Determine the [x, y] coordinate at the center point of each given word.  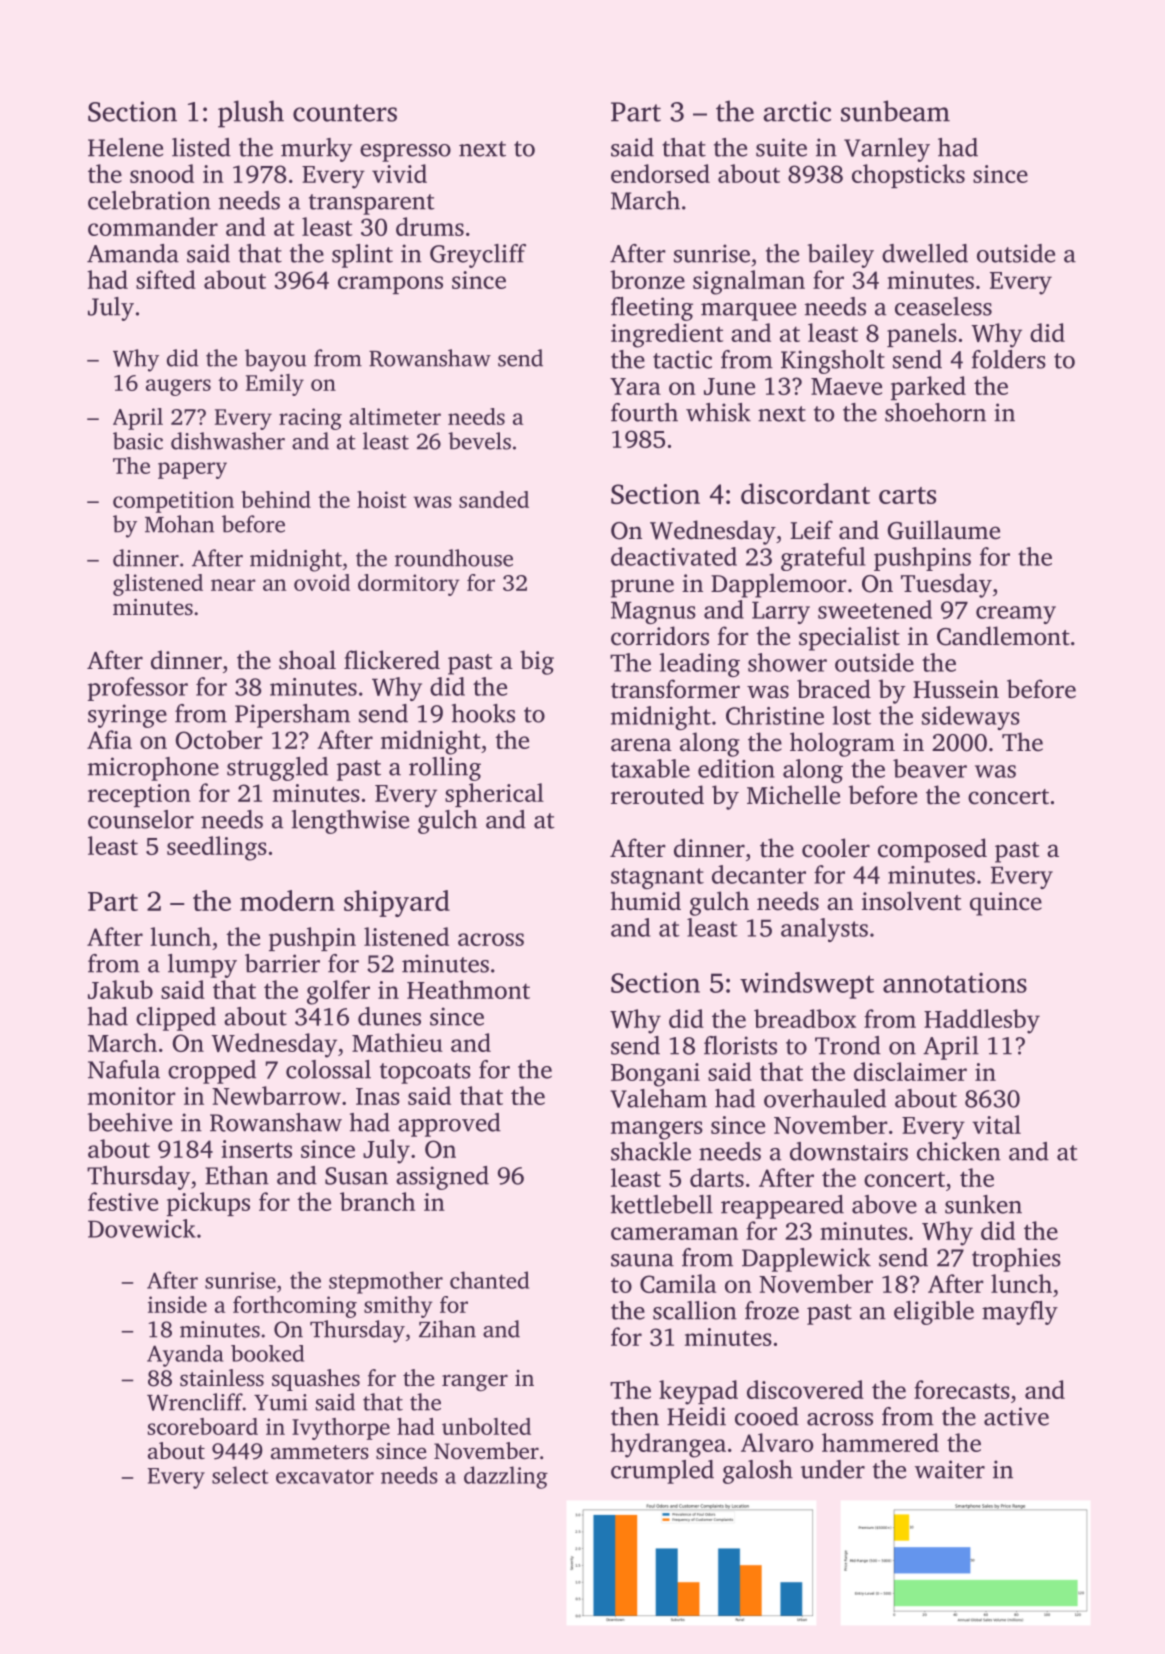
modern [287, 900]
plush [251, 114]
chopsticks [908, 176]
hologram [842, 744]
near [233, 585]
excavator [325, 1476]
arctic [797, 111]
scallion [695, 1310]
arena [641, 745]
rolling [445, 769]
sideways [971, 718]
